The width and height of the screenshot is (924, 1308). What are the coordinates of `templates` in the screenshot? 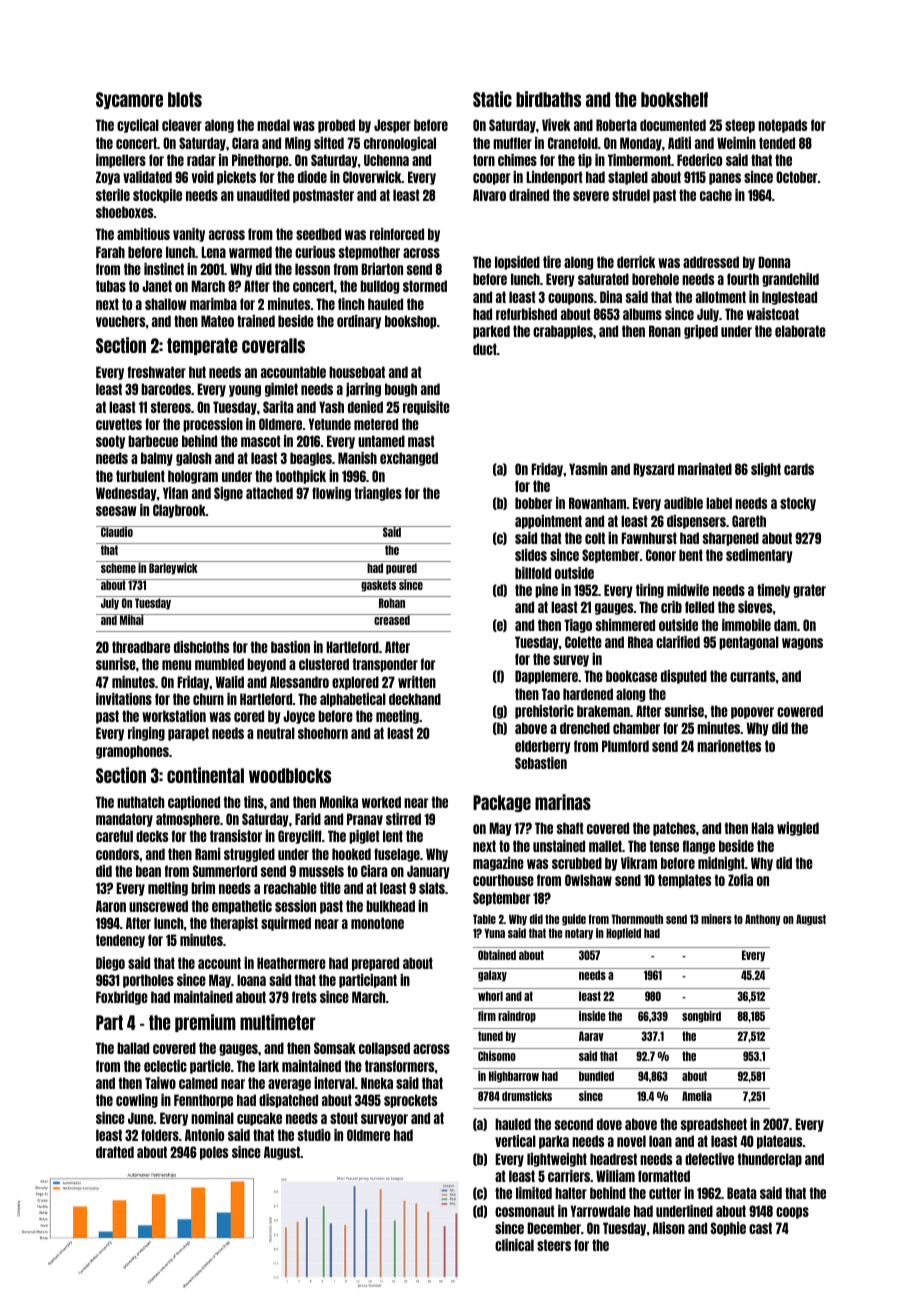 It's located at (684, 881).
